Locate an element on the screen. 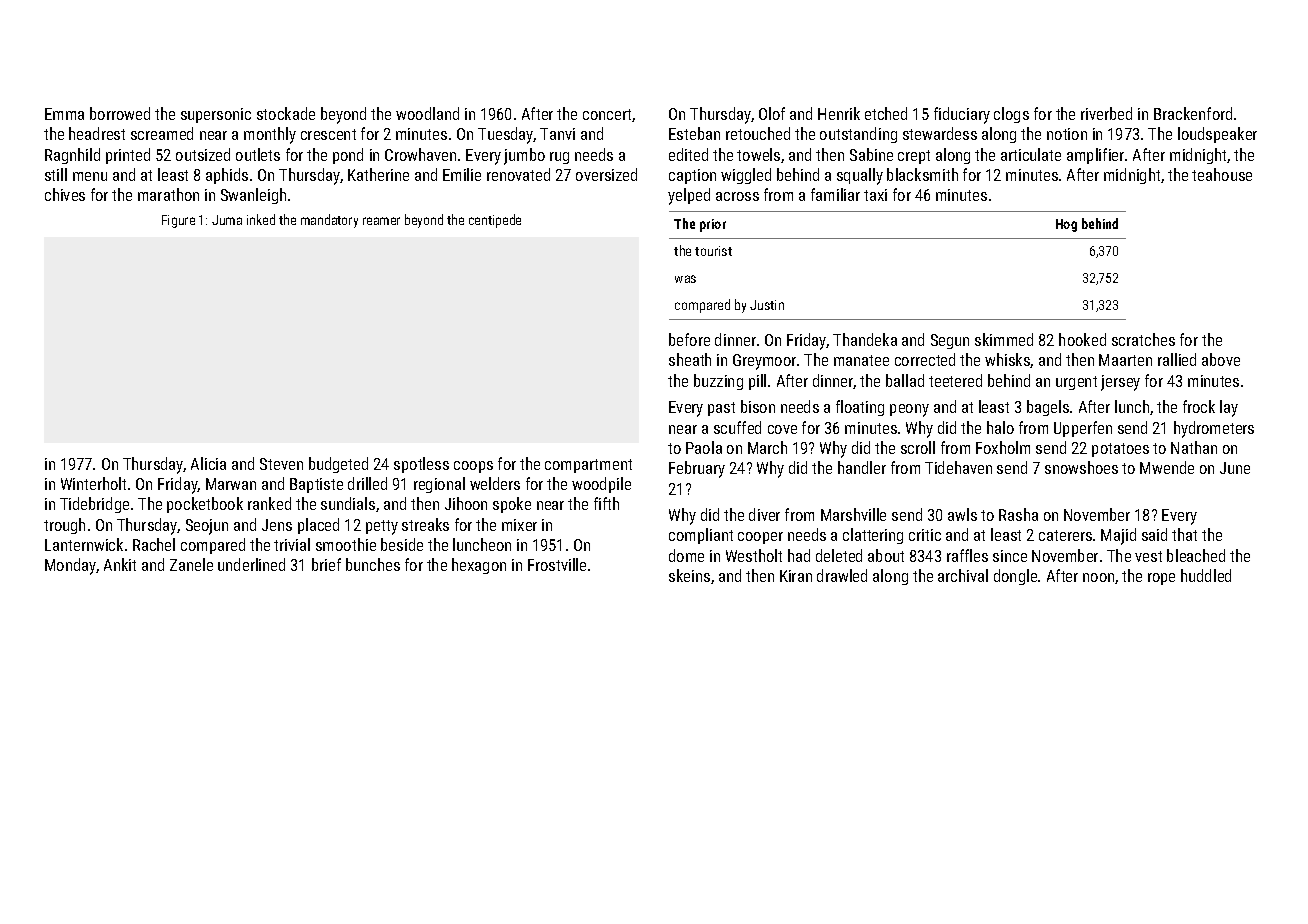 This screenshot has height=924, width=1308. Hog is located at coordinates (1066, 225).
